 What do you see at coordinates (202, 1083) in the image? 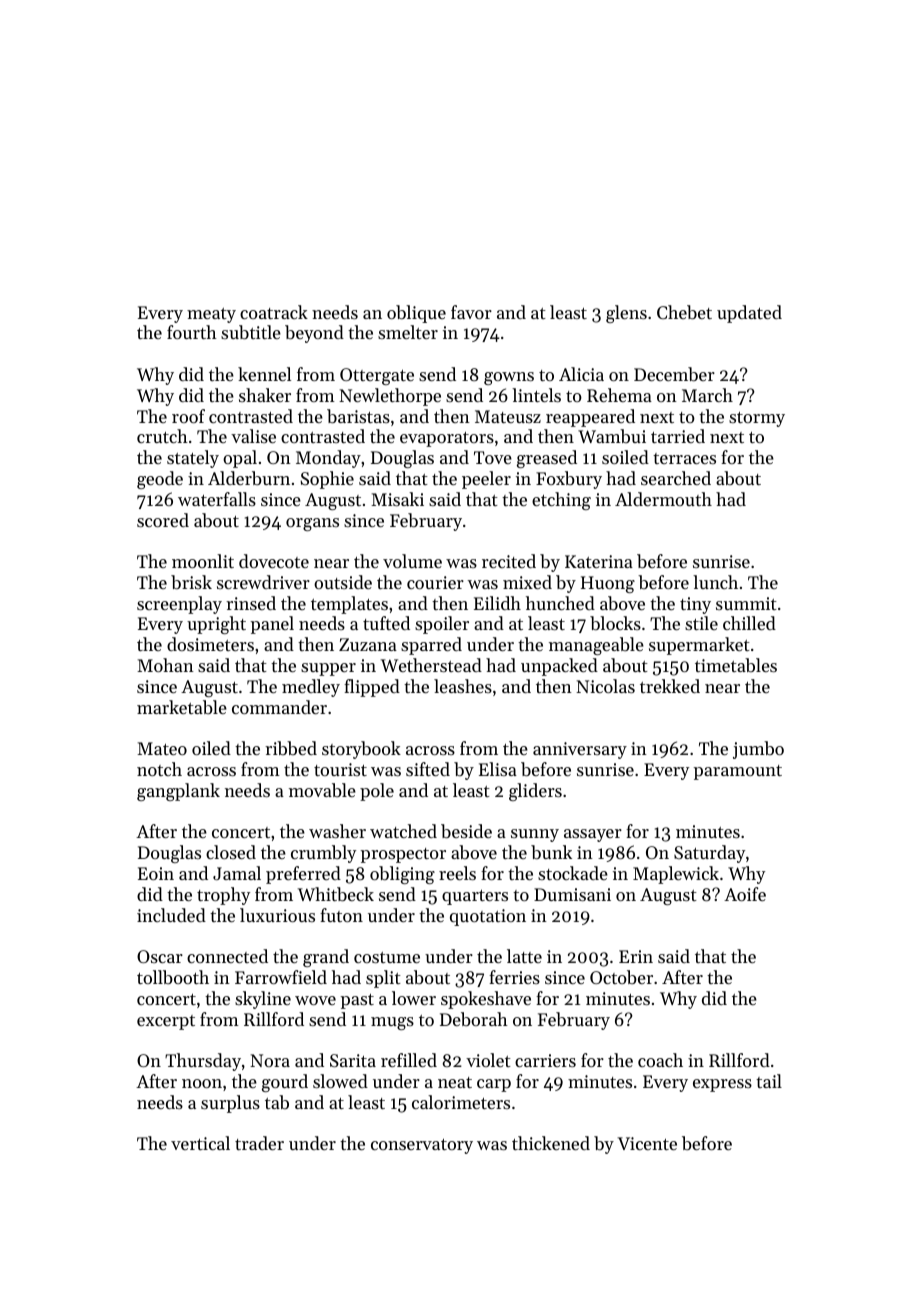
I see `noon` at bounding box center [202, 1083].
